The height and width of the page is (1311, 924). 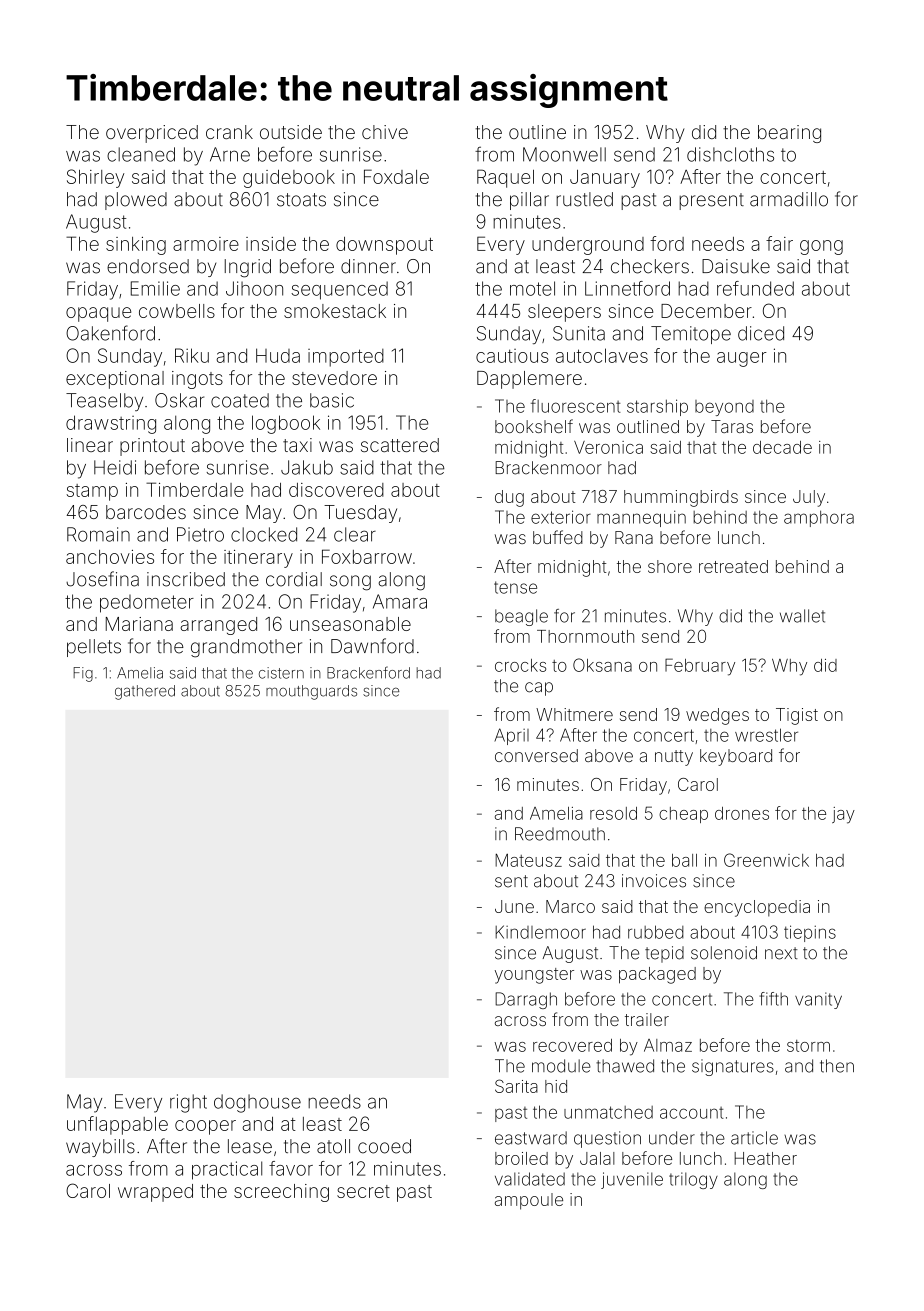 I want to click on Heather, so click(x=765, y=1158).
